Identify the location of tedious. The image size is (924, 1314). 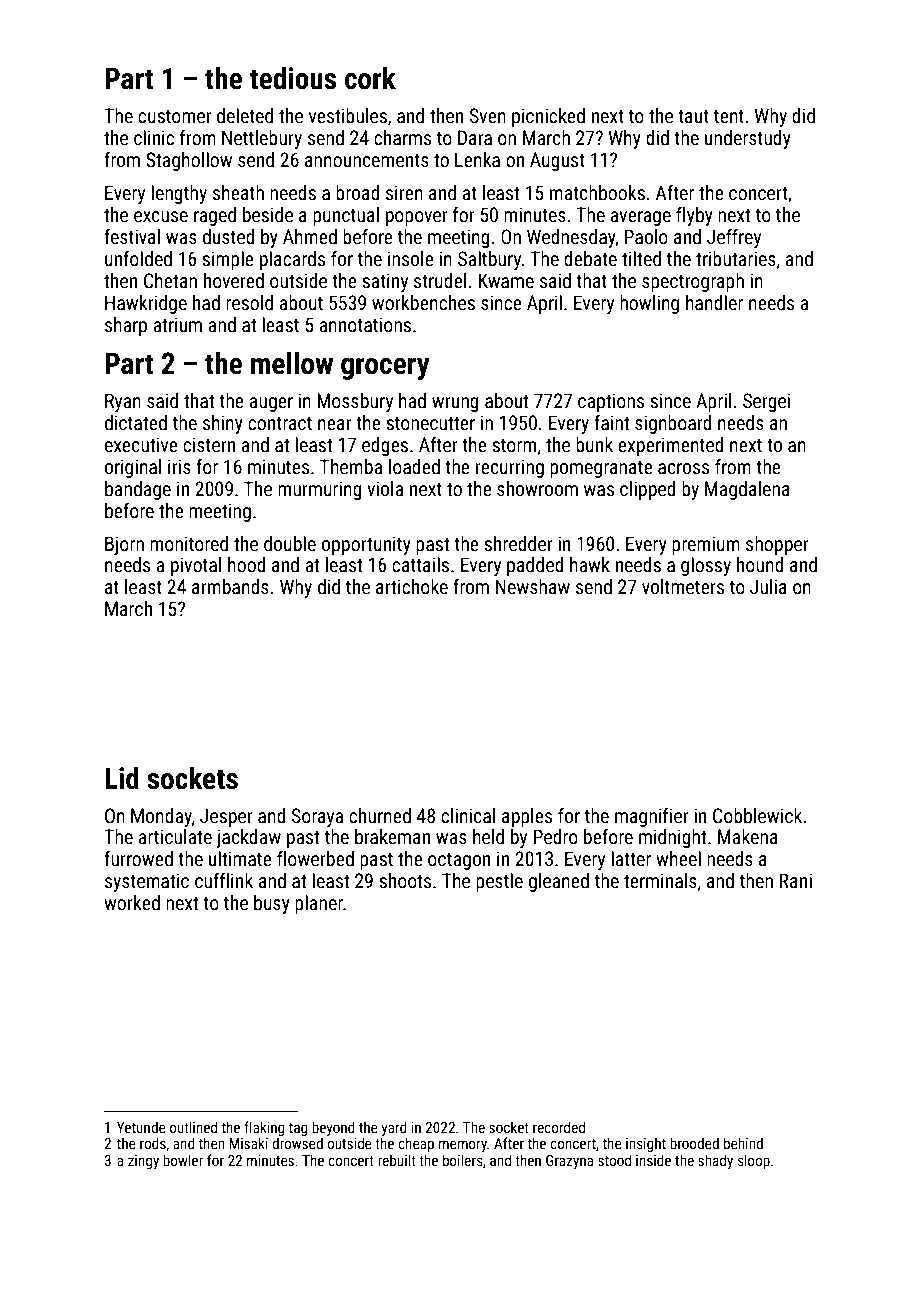
(293, 78).
